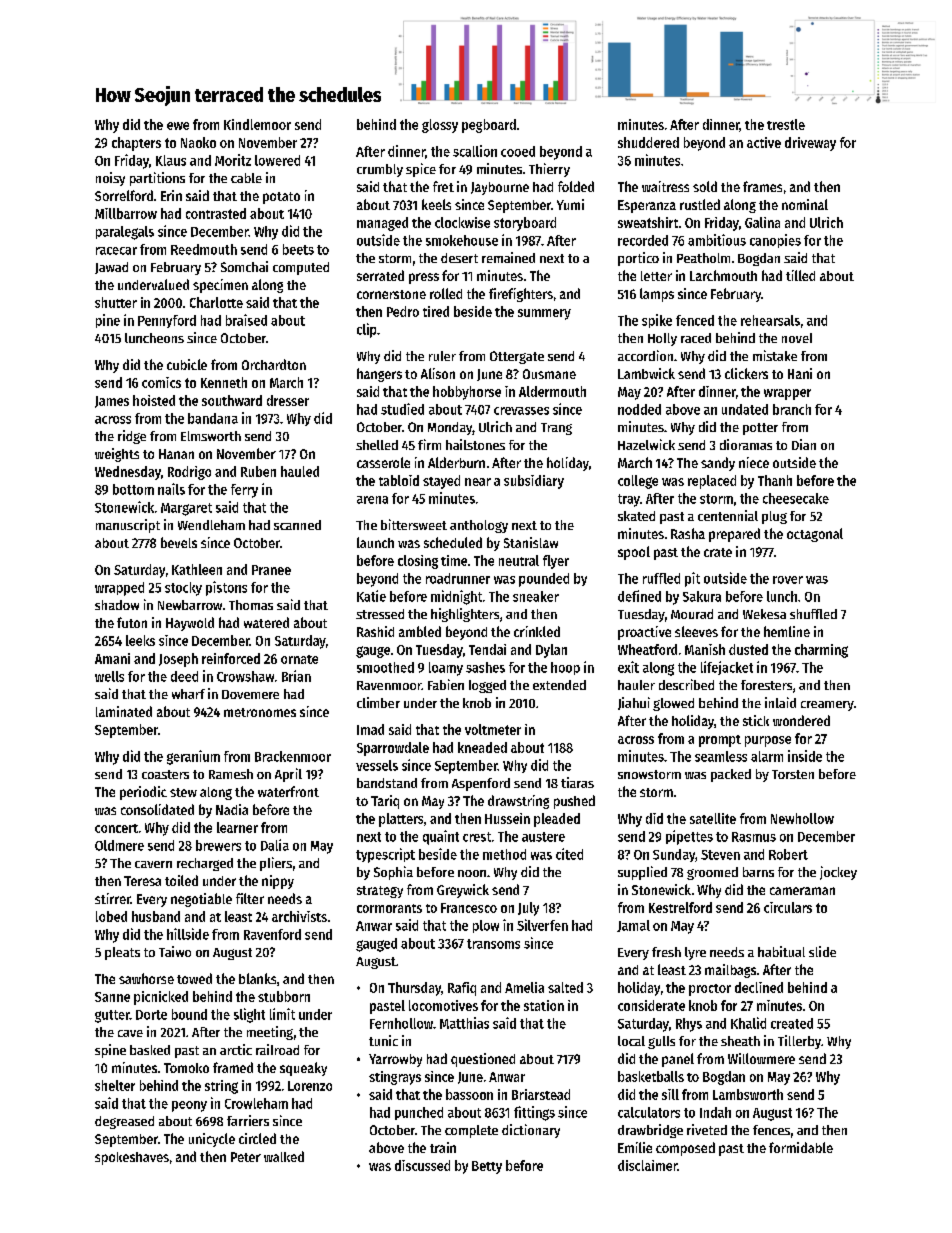 Image resolution: width=952 pixels, height=1233 pixels. What do you see at coordinates (805, 204) in the image?
I see `nominal` at bounding box center [805, 204].
